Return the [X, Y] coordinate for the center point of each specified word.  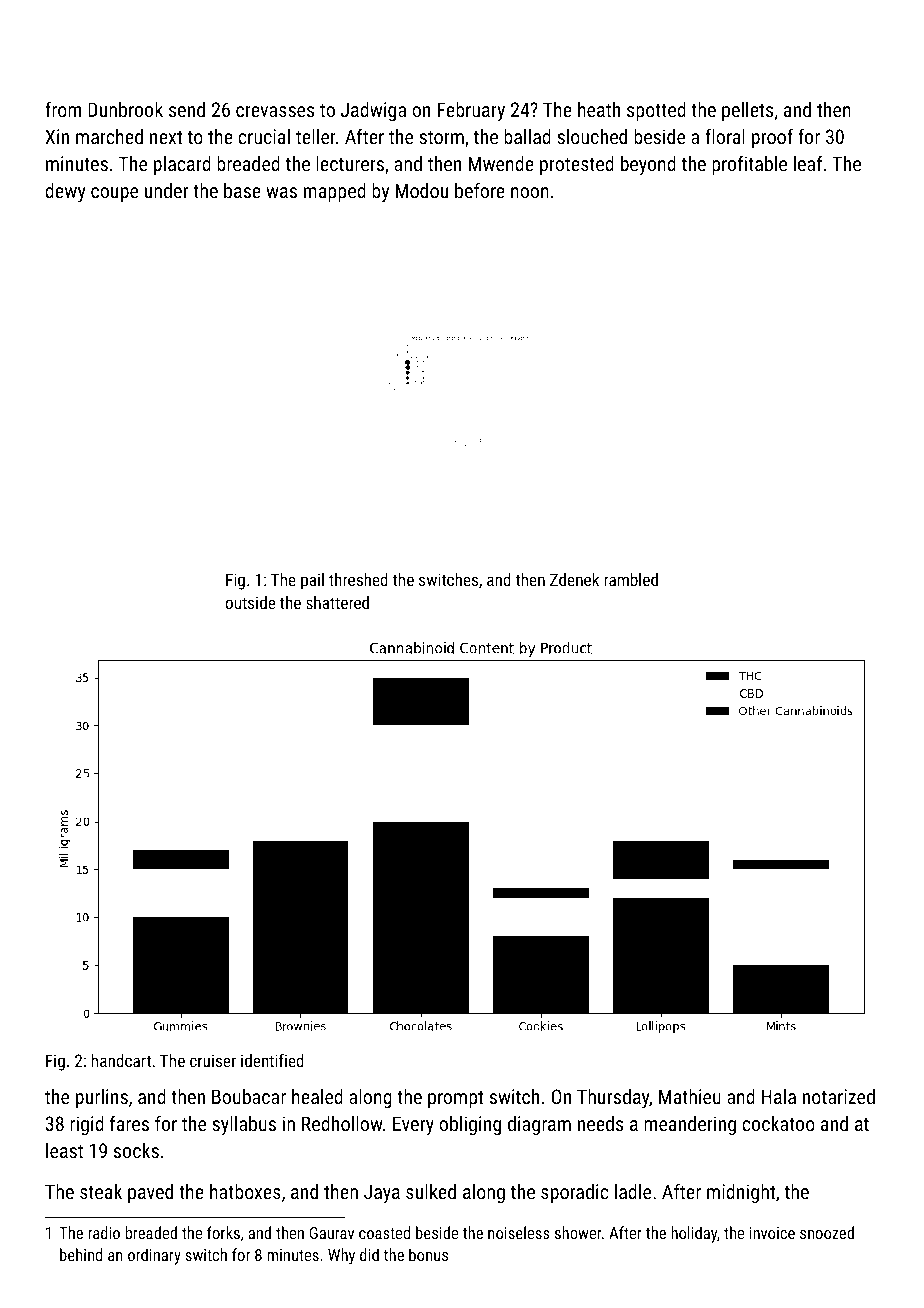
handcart [121, 1060]
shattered [337, 602]
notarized [839, 1096]
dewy [65, 193]
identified [272, 1060]
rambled [631, 579]
